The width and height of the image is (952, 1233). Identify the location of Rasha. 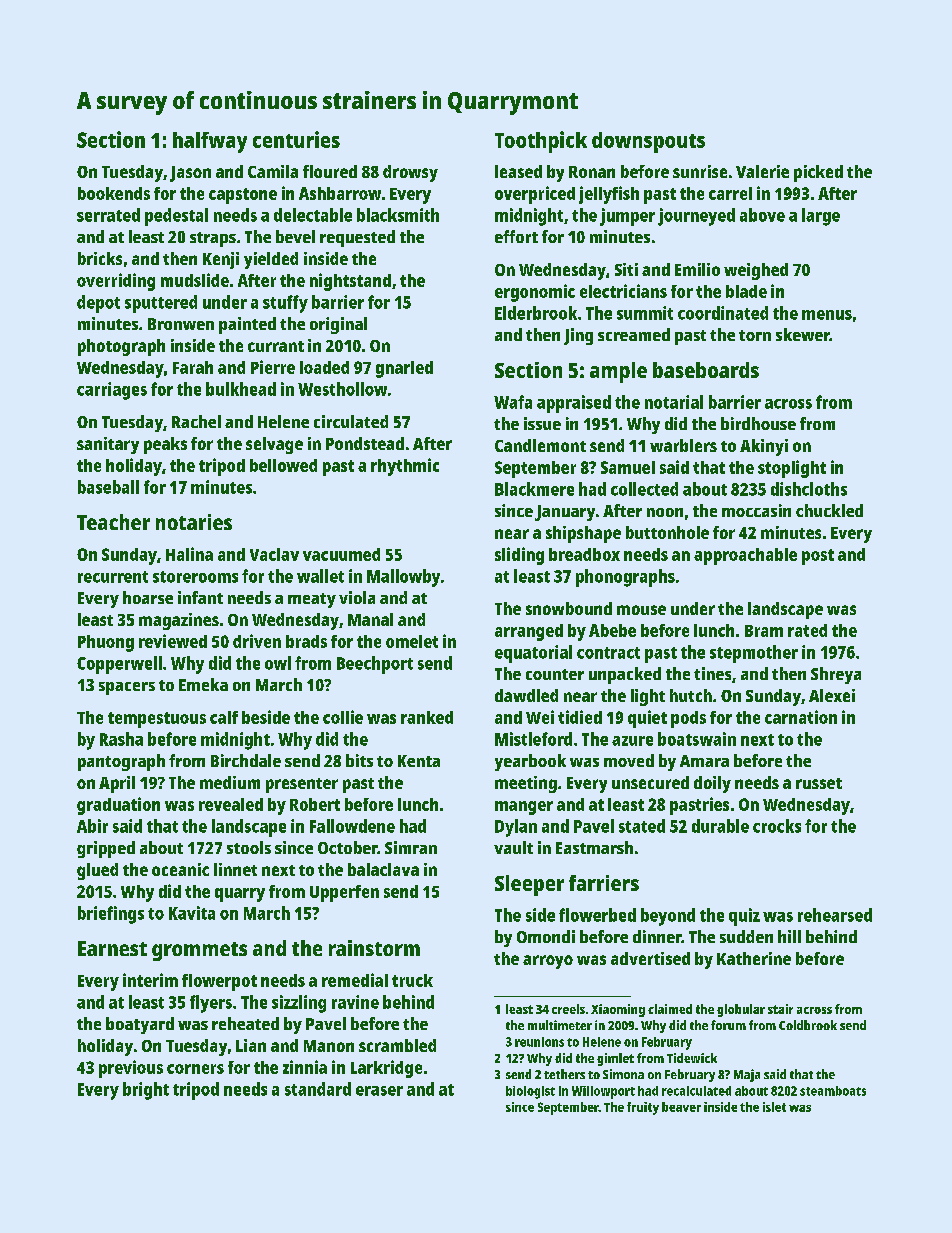
(121, 739).
